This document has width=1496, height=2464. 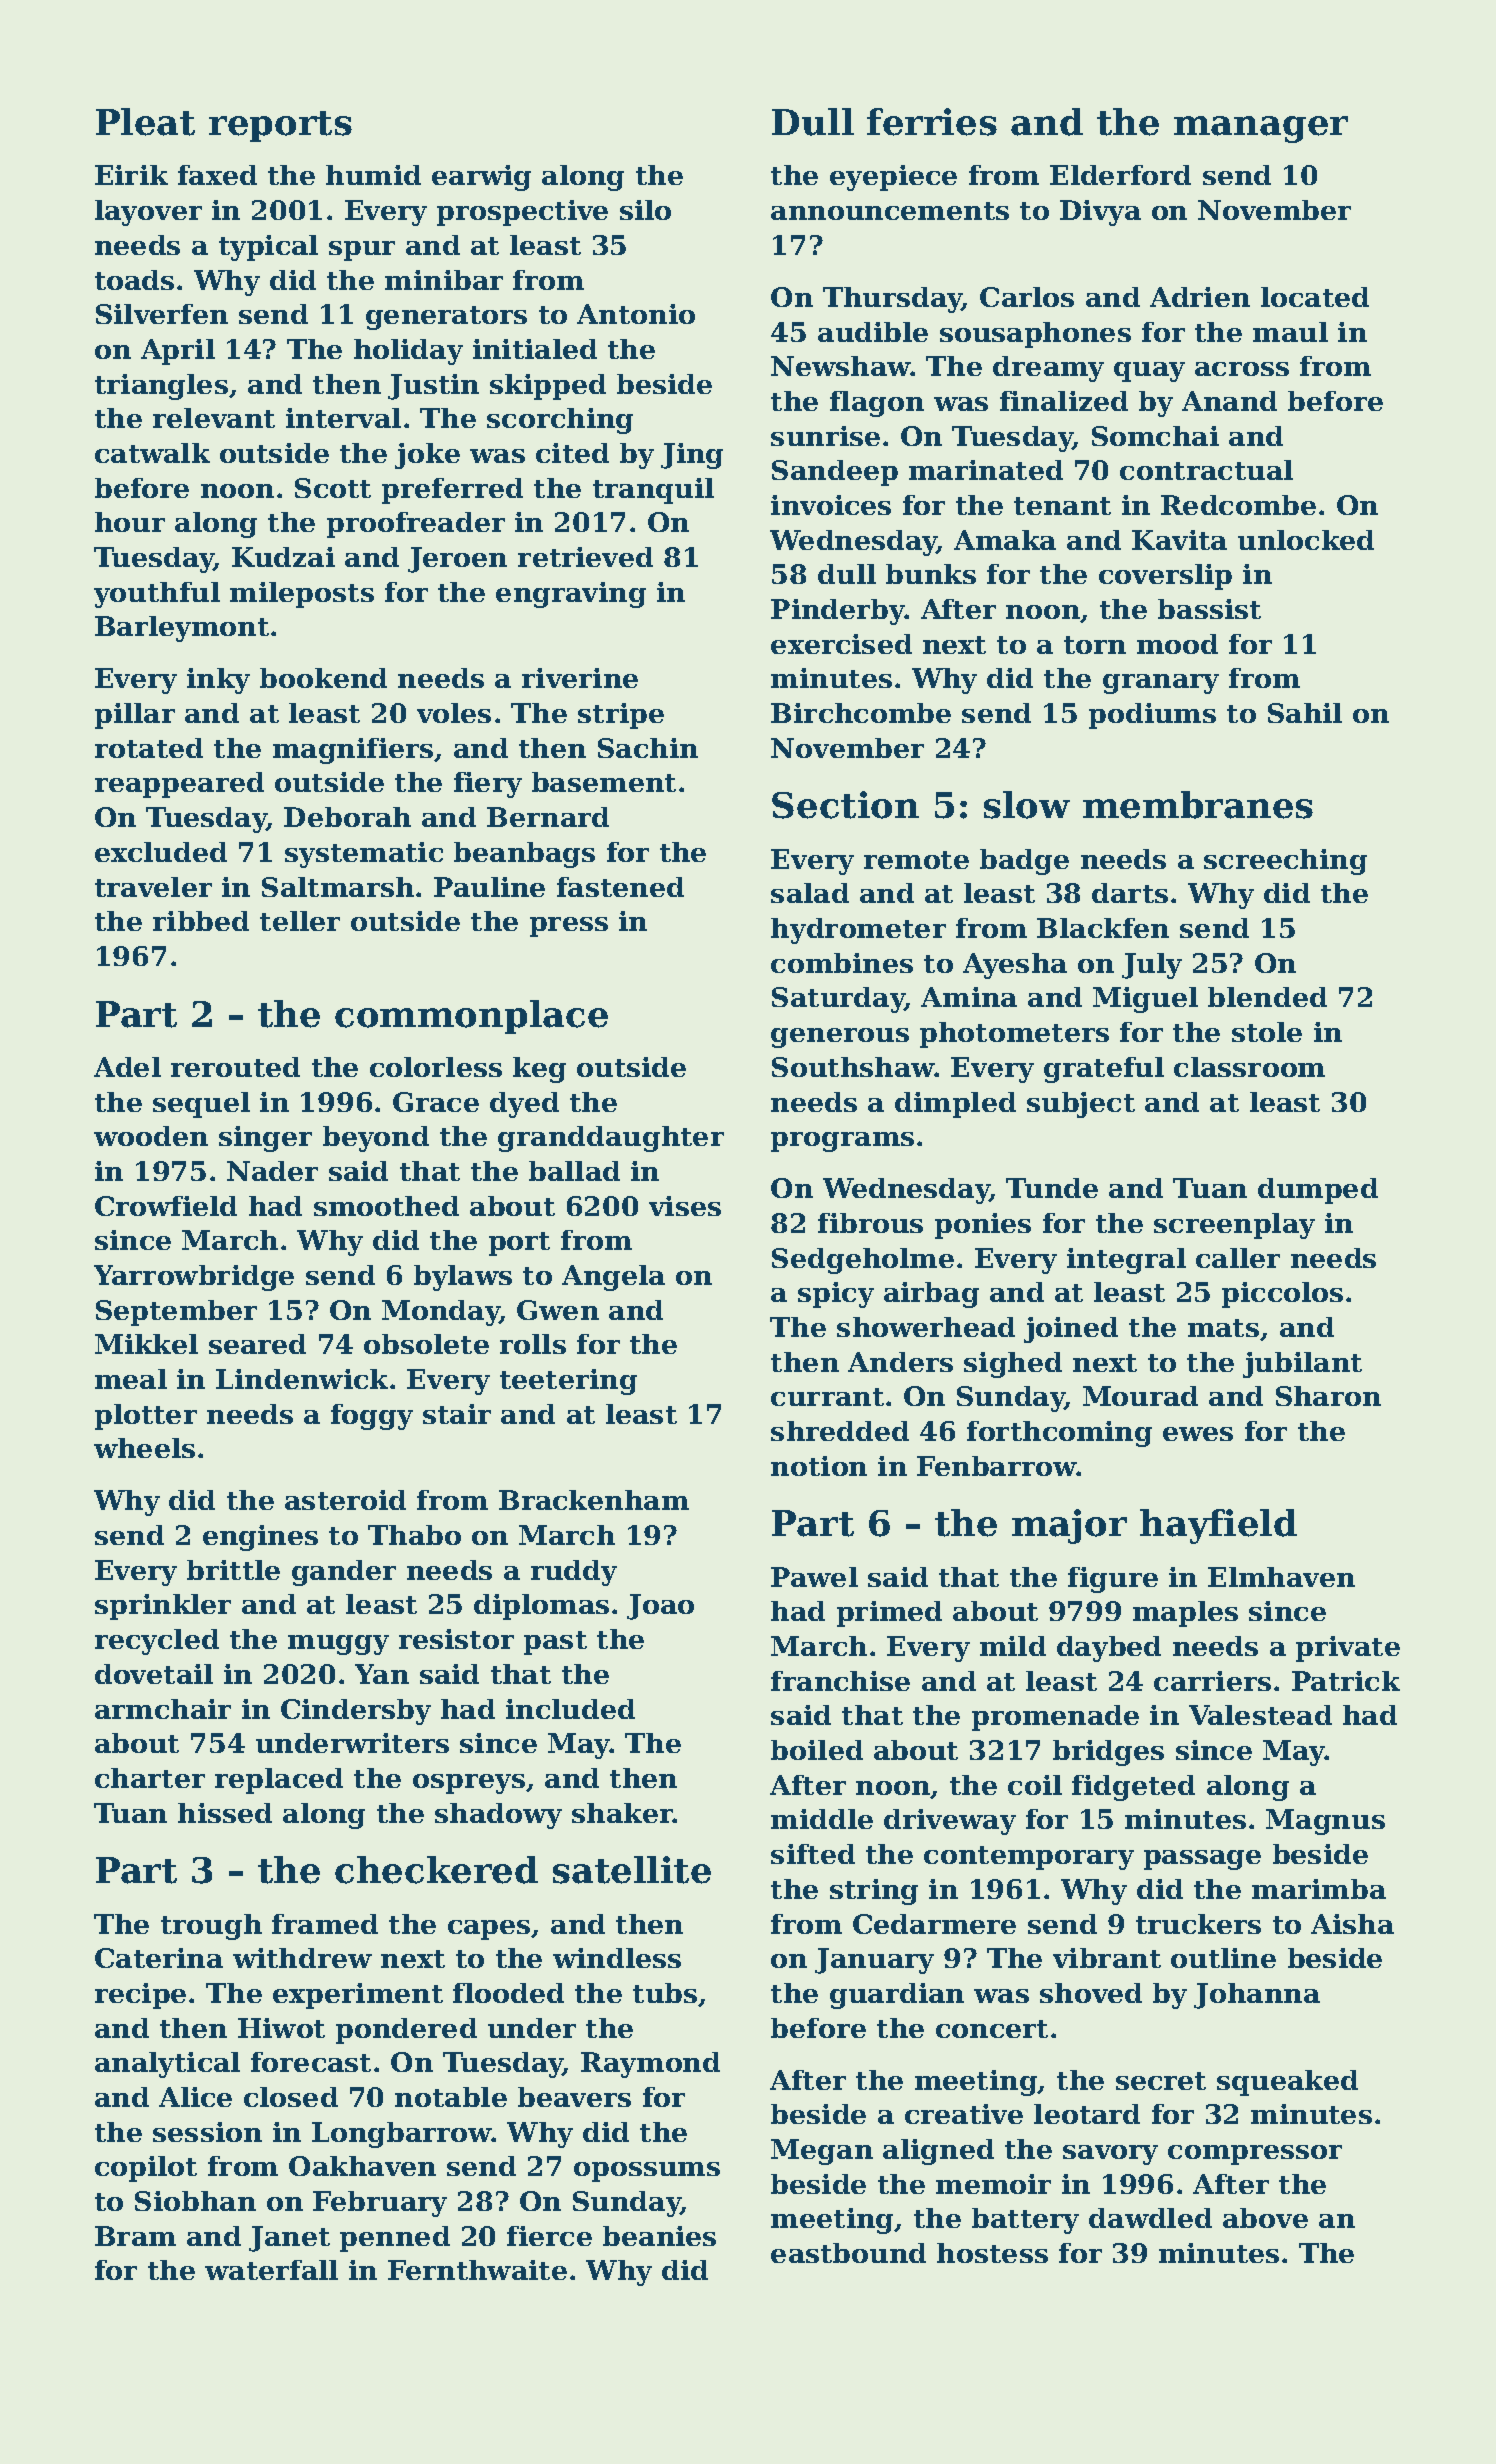 I want to click on pillar, so click(x=135, y=716).
